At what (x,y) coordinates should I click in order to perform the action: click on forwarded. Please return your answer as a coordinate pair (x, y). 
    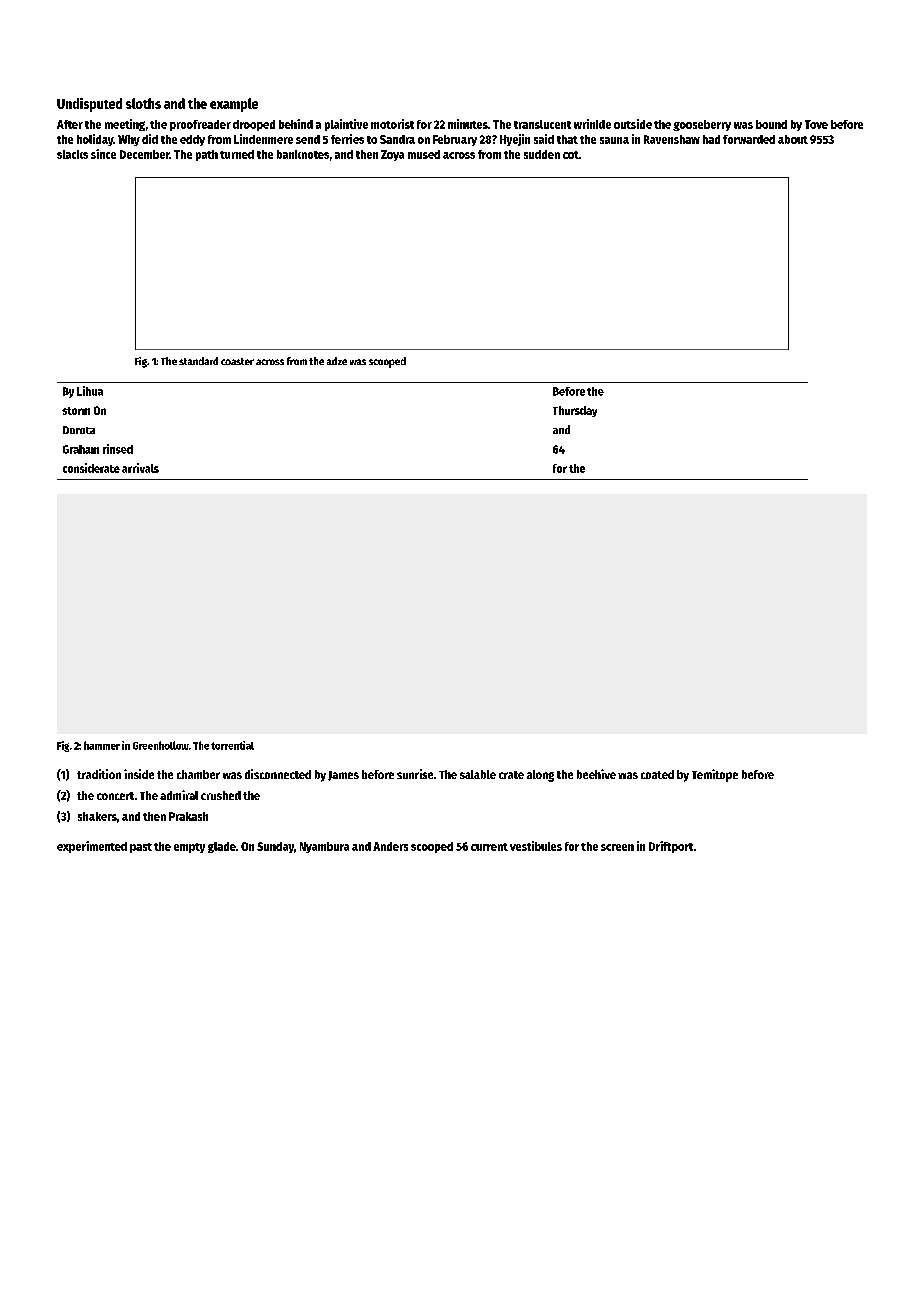
    Looking at the image, I should click on (749, 139).
